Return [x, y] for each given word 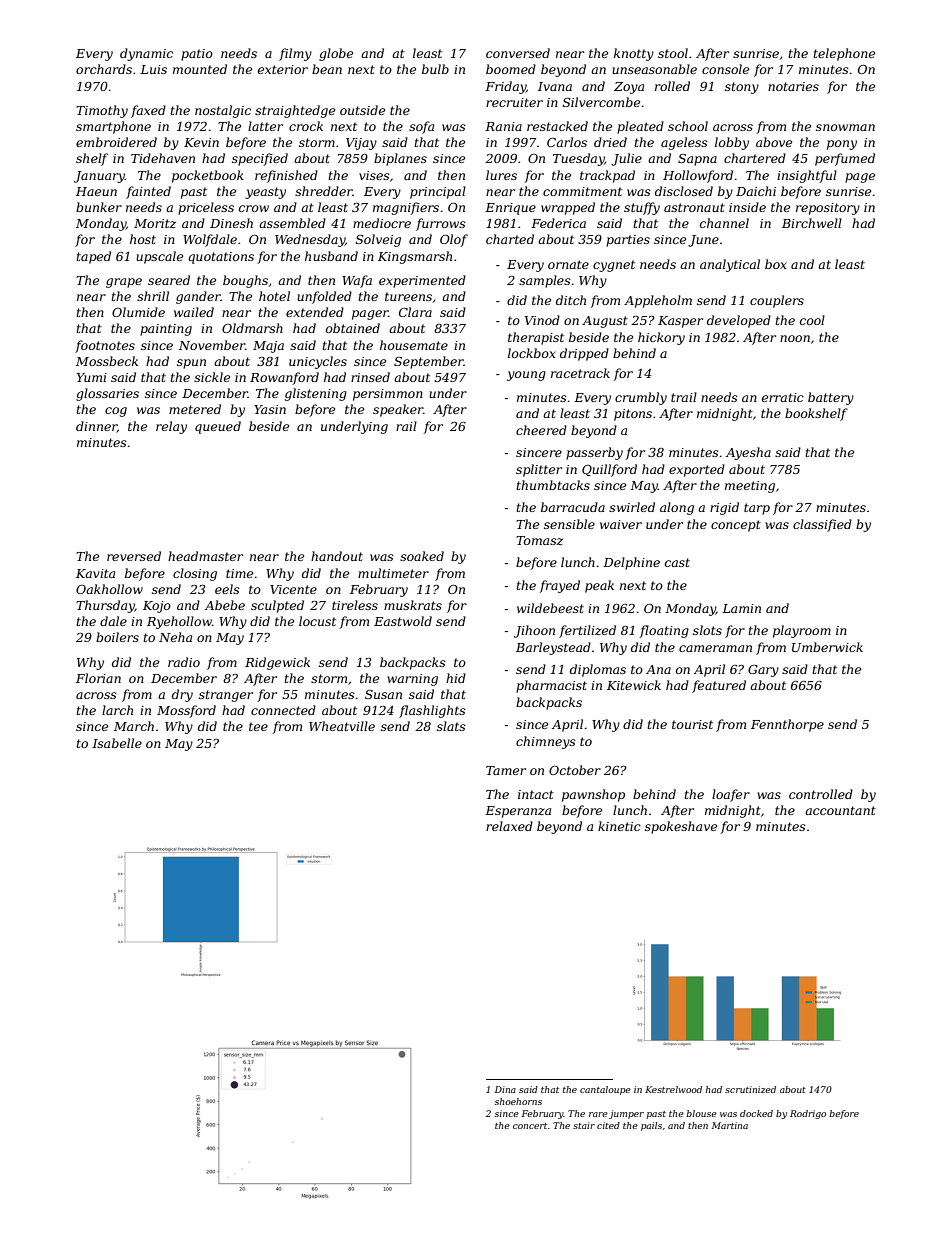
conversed [518, 53]
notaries [793, 86]
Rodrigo [808, 1114]
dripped [584, 354]
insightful [807, 176]
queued [218, 427]
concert [530, 1126]
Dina [505, 1089]
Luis [153, 69]
